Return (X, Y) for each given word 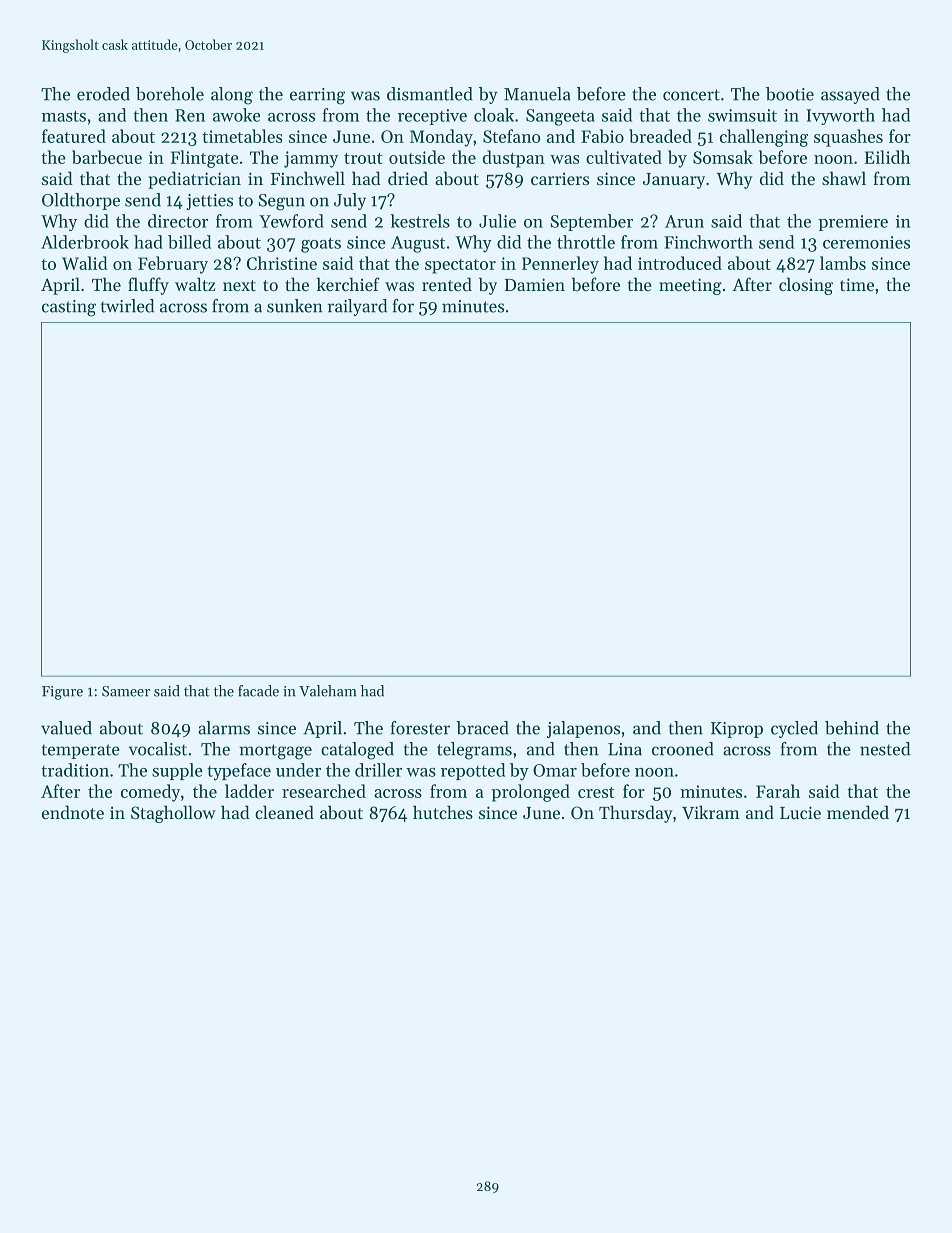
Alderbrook (85, 242)
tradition (75, 770)
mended (858, 812)
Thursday (636, 814)
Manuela (537, 94)
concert (691, 95)
